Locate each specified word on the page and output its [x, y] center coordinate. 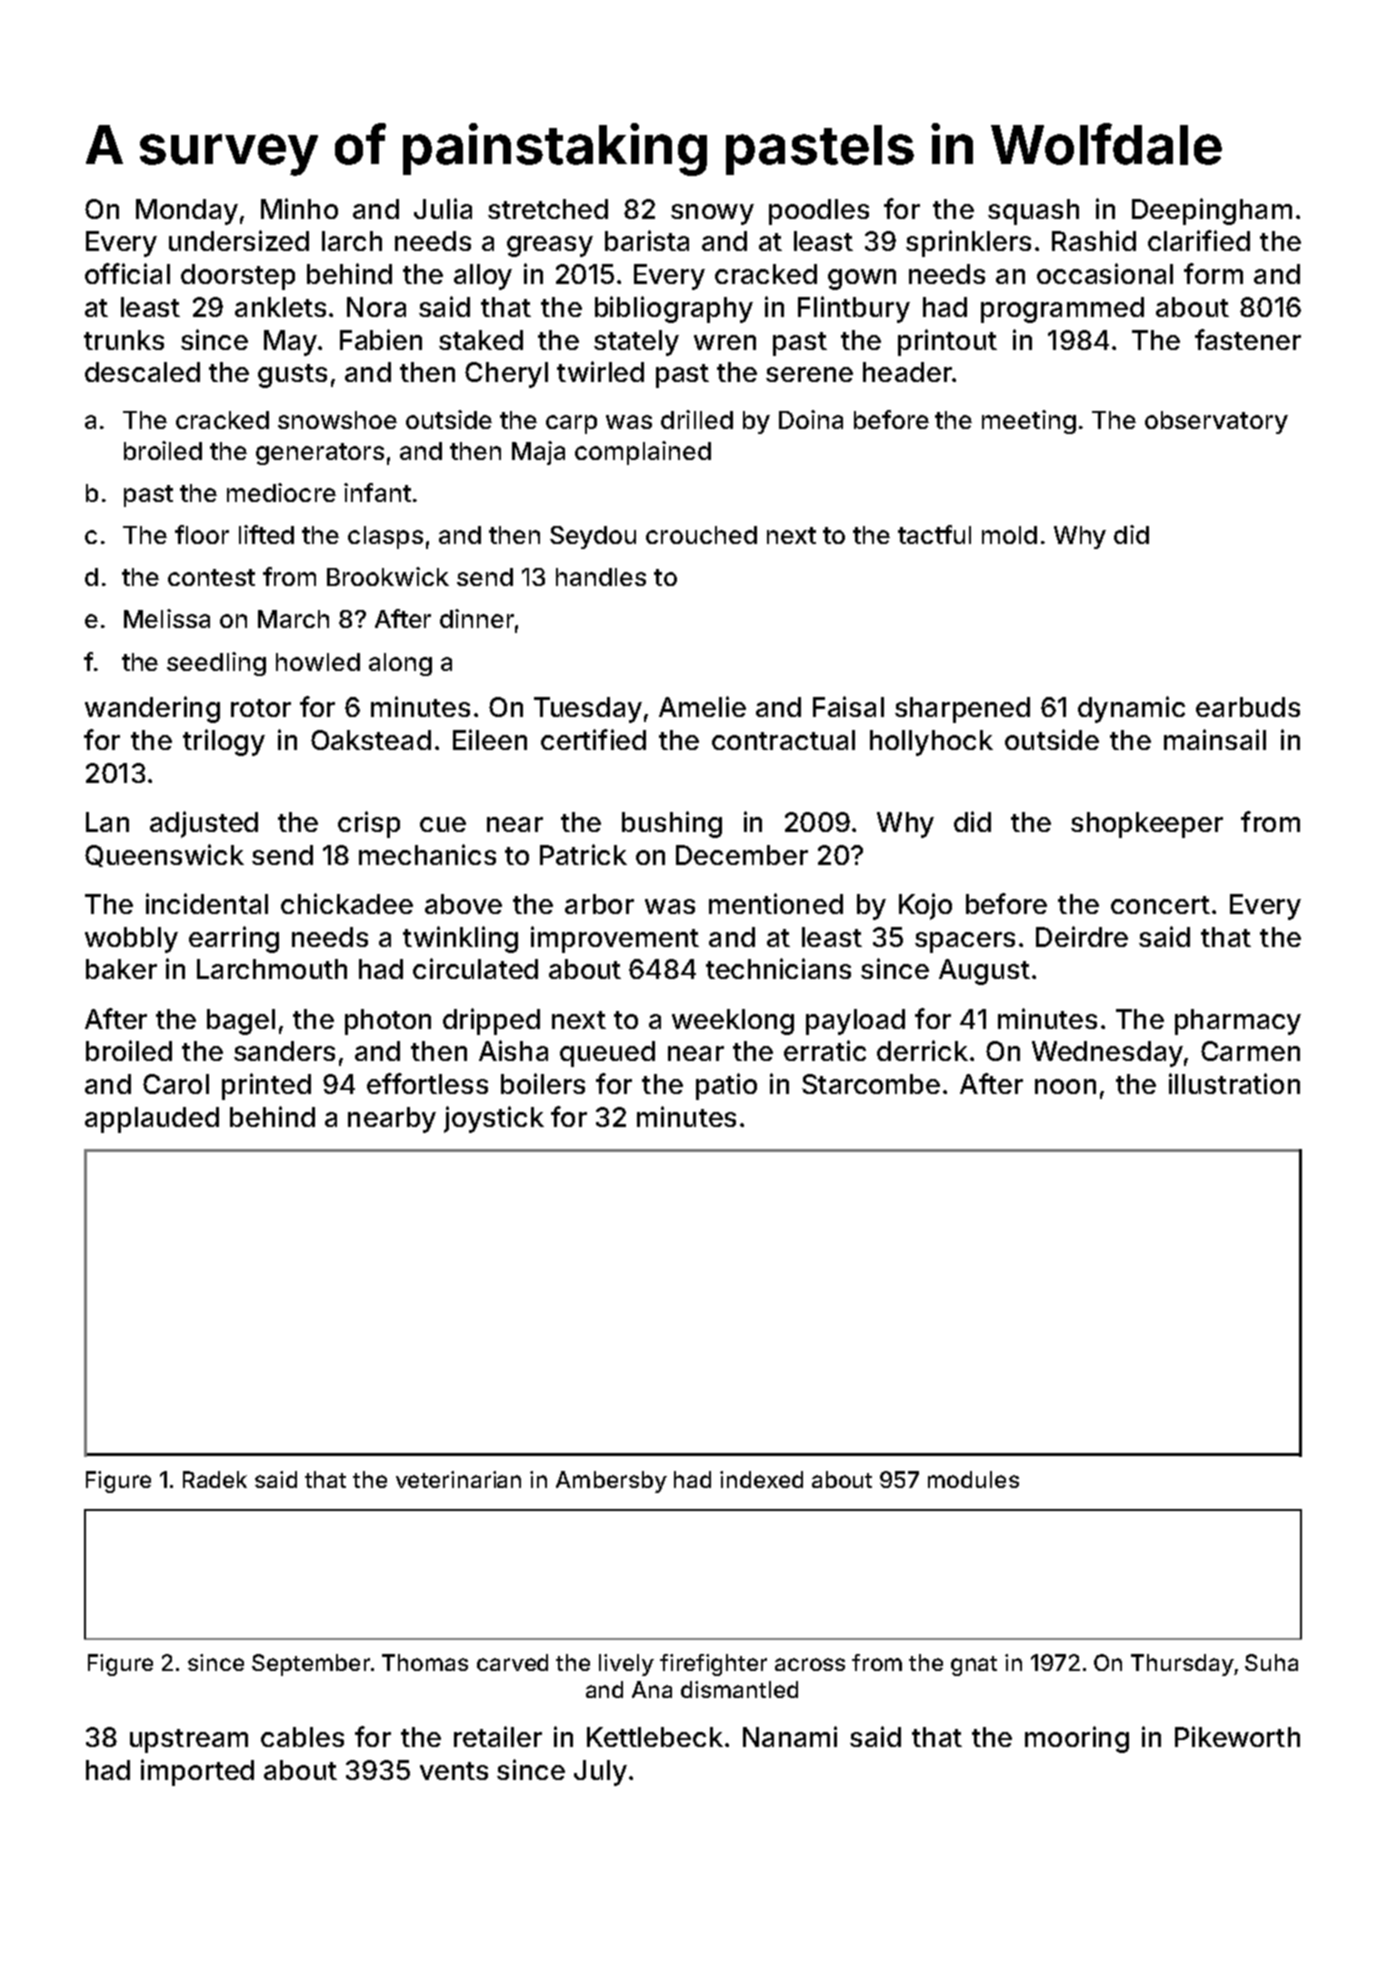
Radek [215, 1479]
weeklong [733, 1022]
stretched [548, 209]
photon [388, 1022]
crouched [701, 535]
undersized [239, 240]
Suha [1271, 1662]
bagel [241, 1022]
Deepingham [1212, 211]
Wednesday [1107, 1054]
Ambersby [611, 1482]
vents [454, 1771]
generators [320, 454]
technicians [778, 968]
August [984, 972]
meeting [1029, 422]
